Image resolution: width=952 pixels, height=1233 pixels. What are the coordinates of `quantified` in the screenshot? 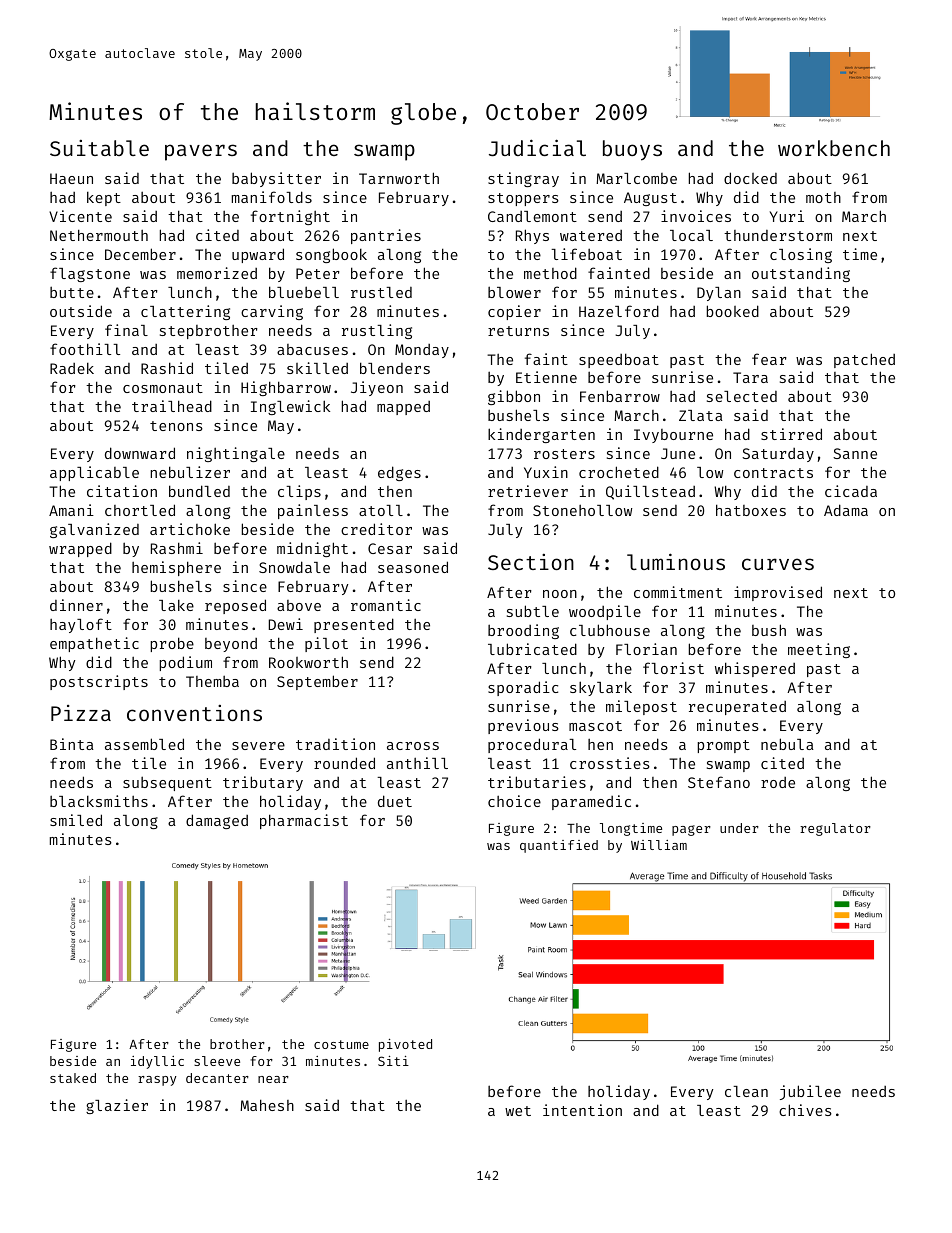 It's located at (559, 846).
